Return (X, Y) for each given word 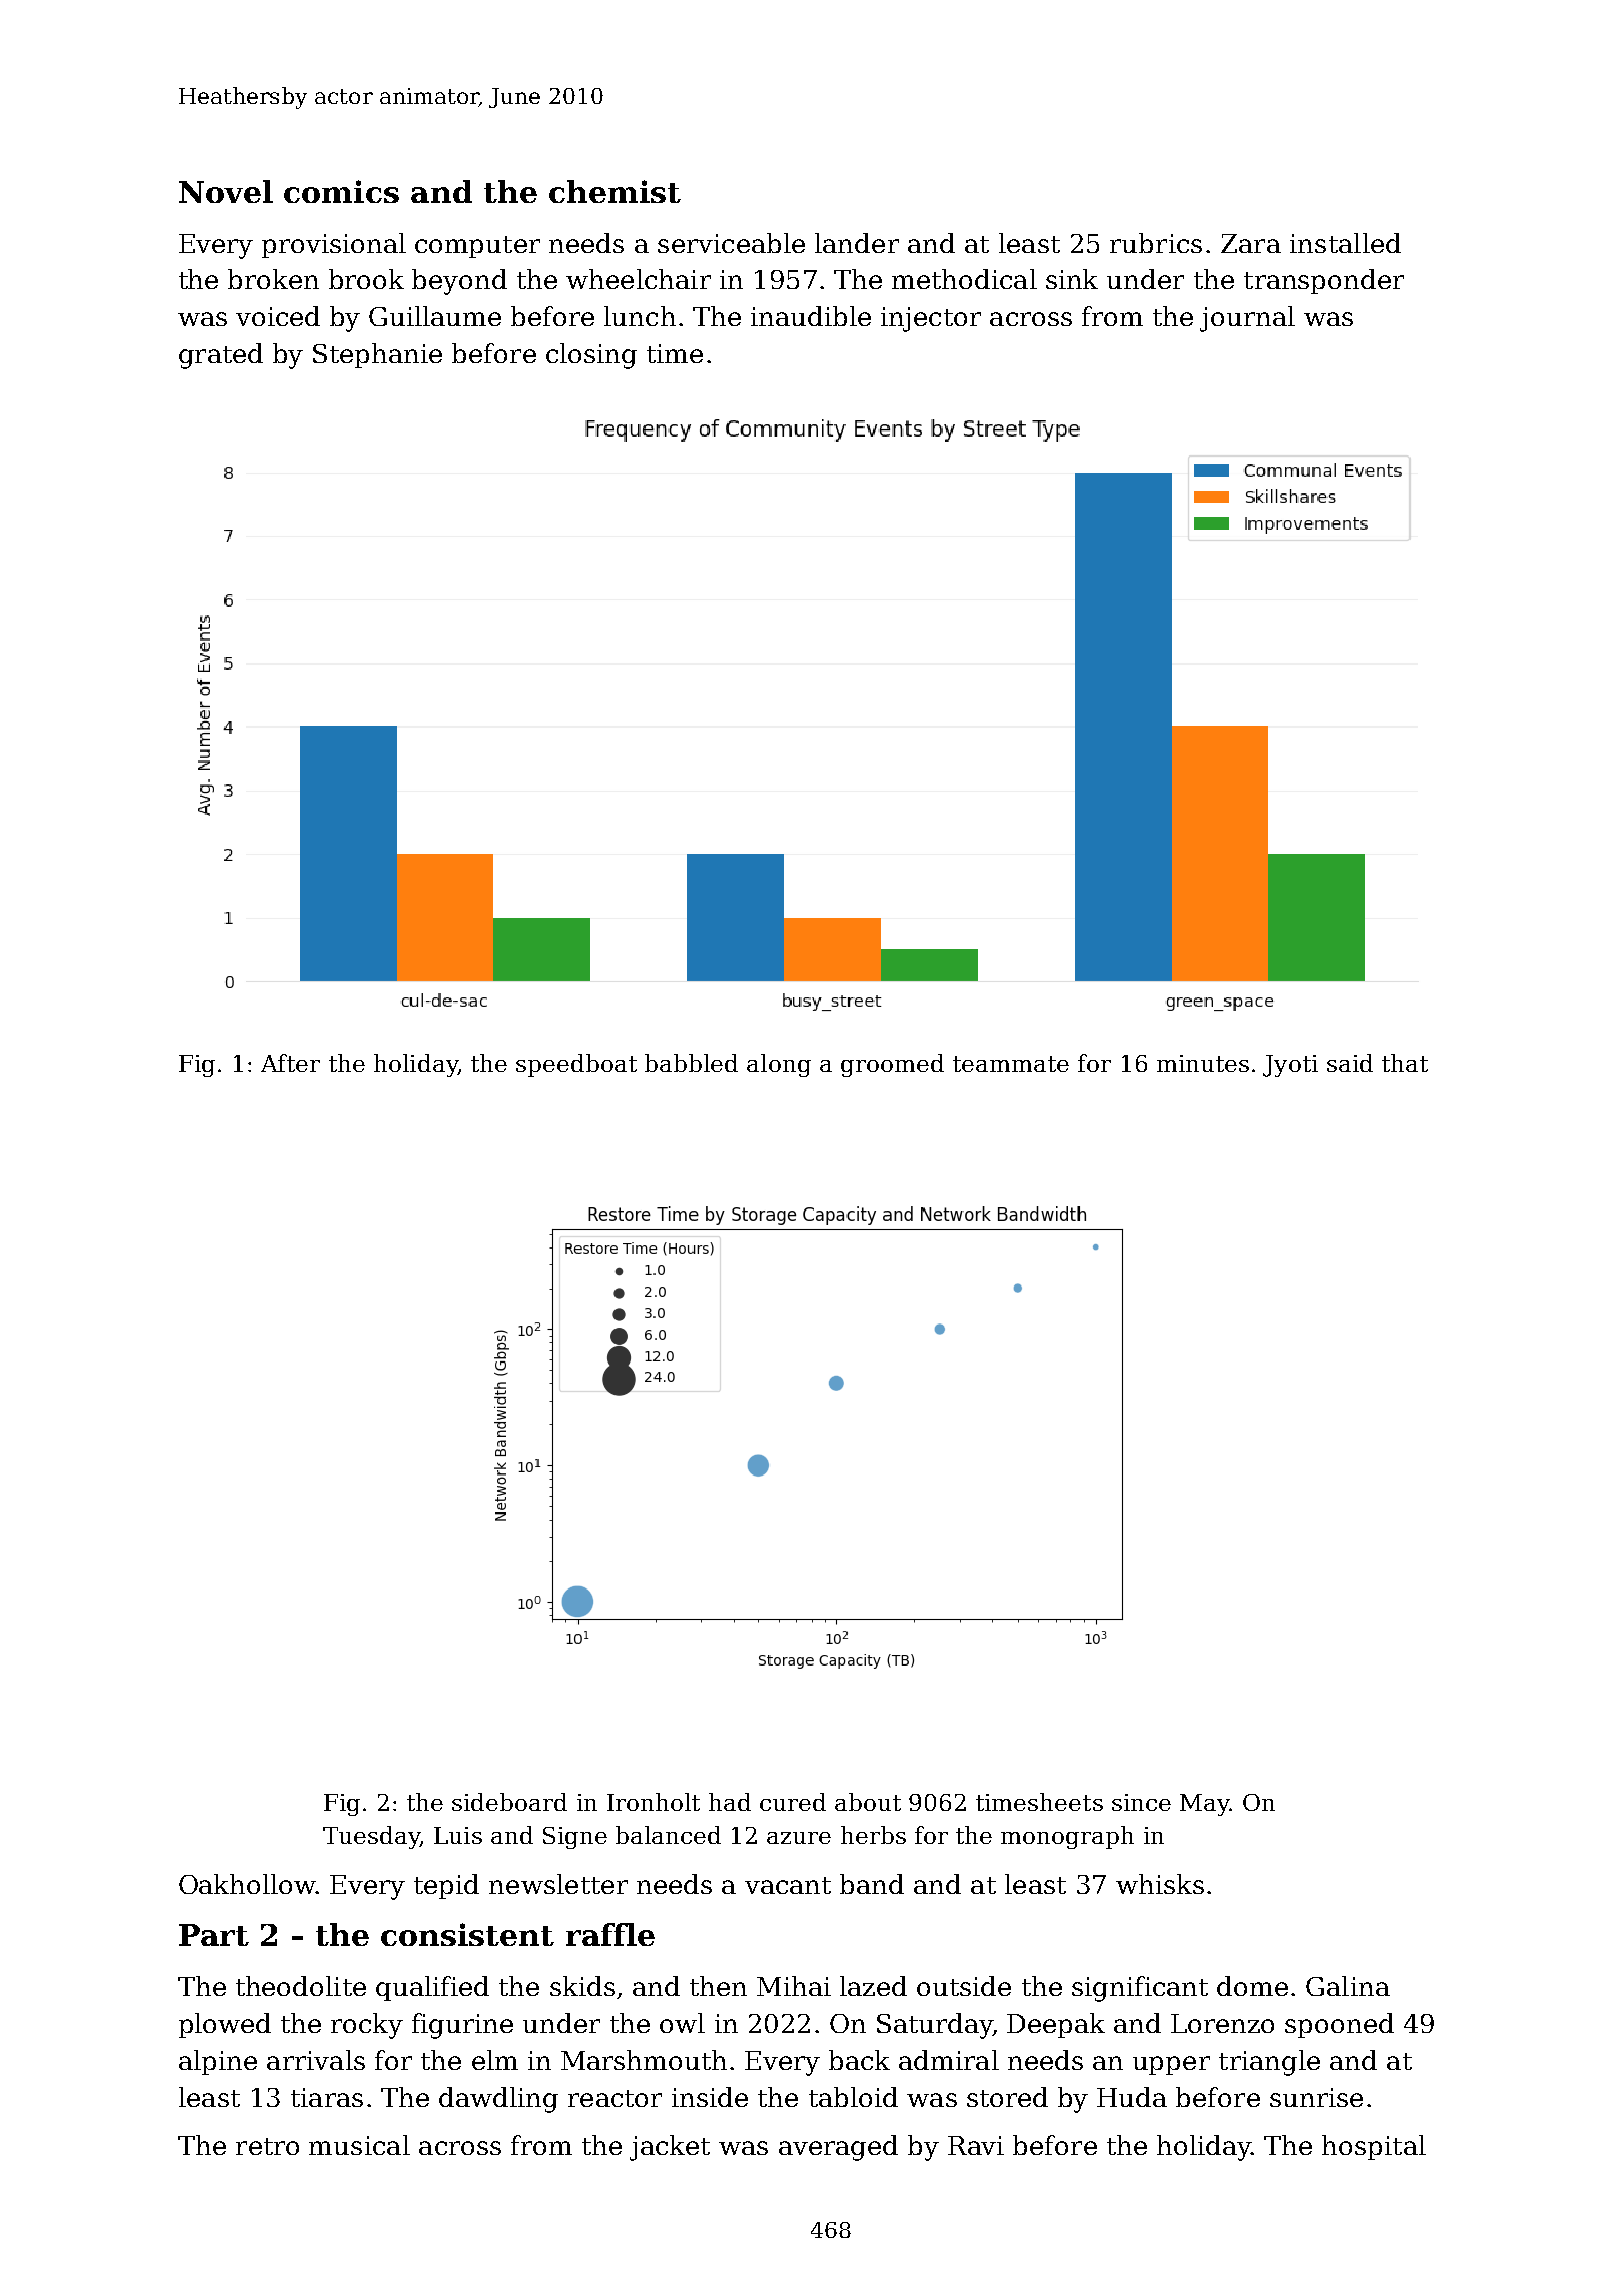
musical (359, 2145)
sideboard (509, 1802)
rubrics (1156, 243)
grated (221, 356)
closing (591, 356)
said (1350, 1063)
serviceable (731, 243)
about (868, 1802)
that (1405, 1063)
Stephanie (377, 355)
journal (1247, 319)
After (290, 1063)
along (779, 1065)
